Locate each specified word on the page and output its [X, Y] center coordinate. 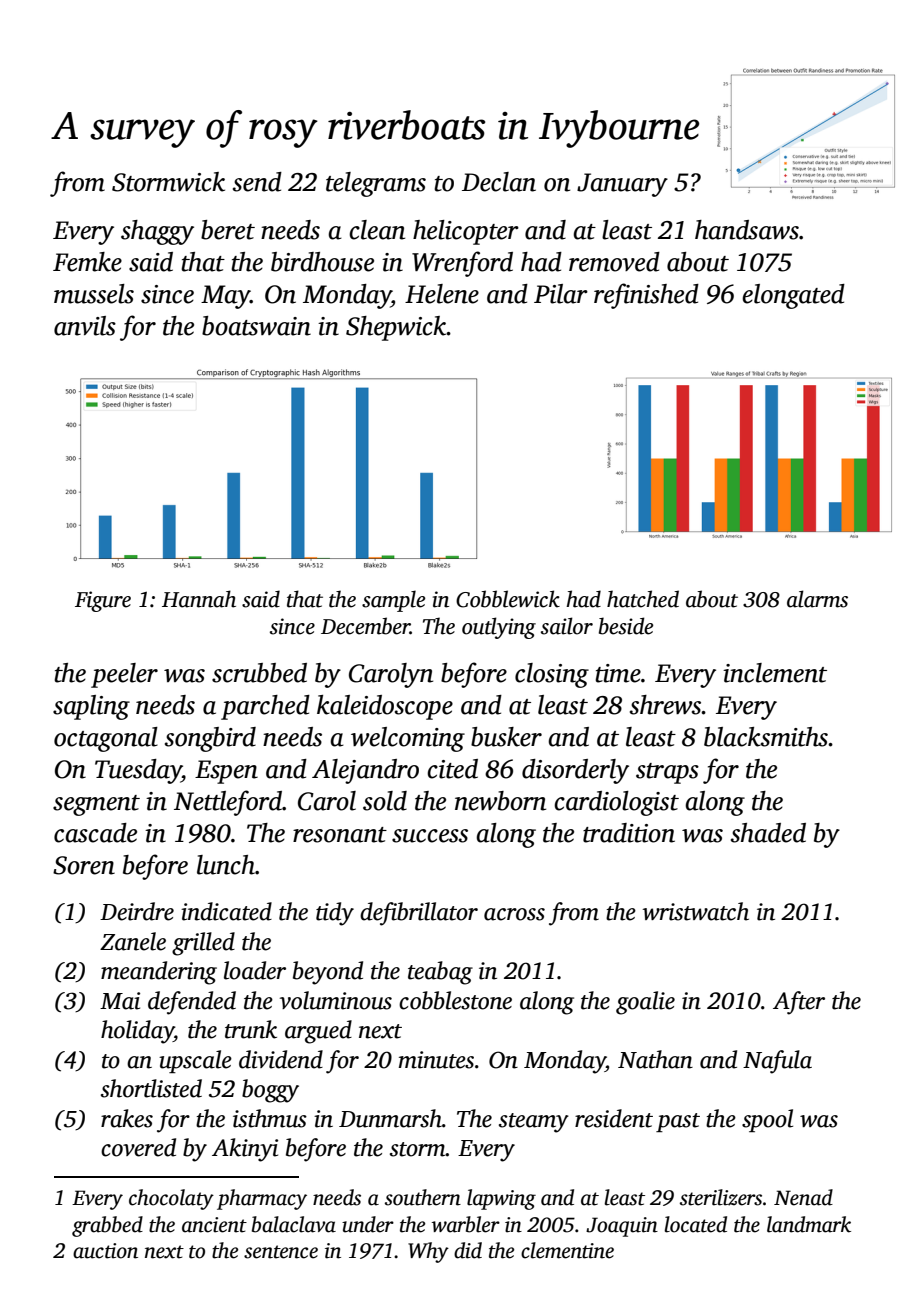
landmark [809, 1224]
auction [105, 1251]
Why [428, 1252]
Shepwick [396, 328]
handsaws [747, 230]
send [257, 182]
